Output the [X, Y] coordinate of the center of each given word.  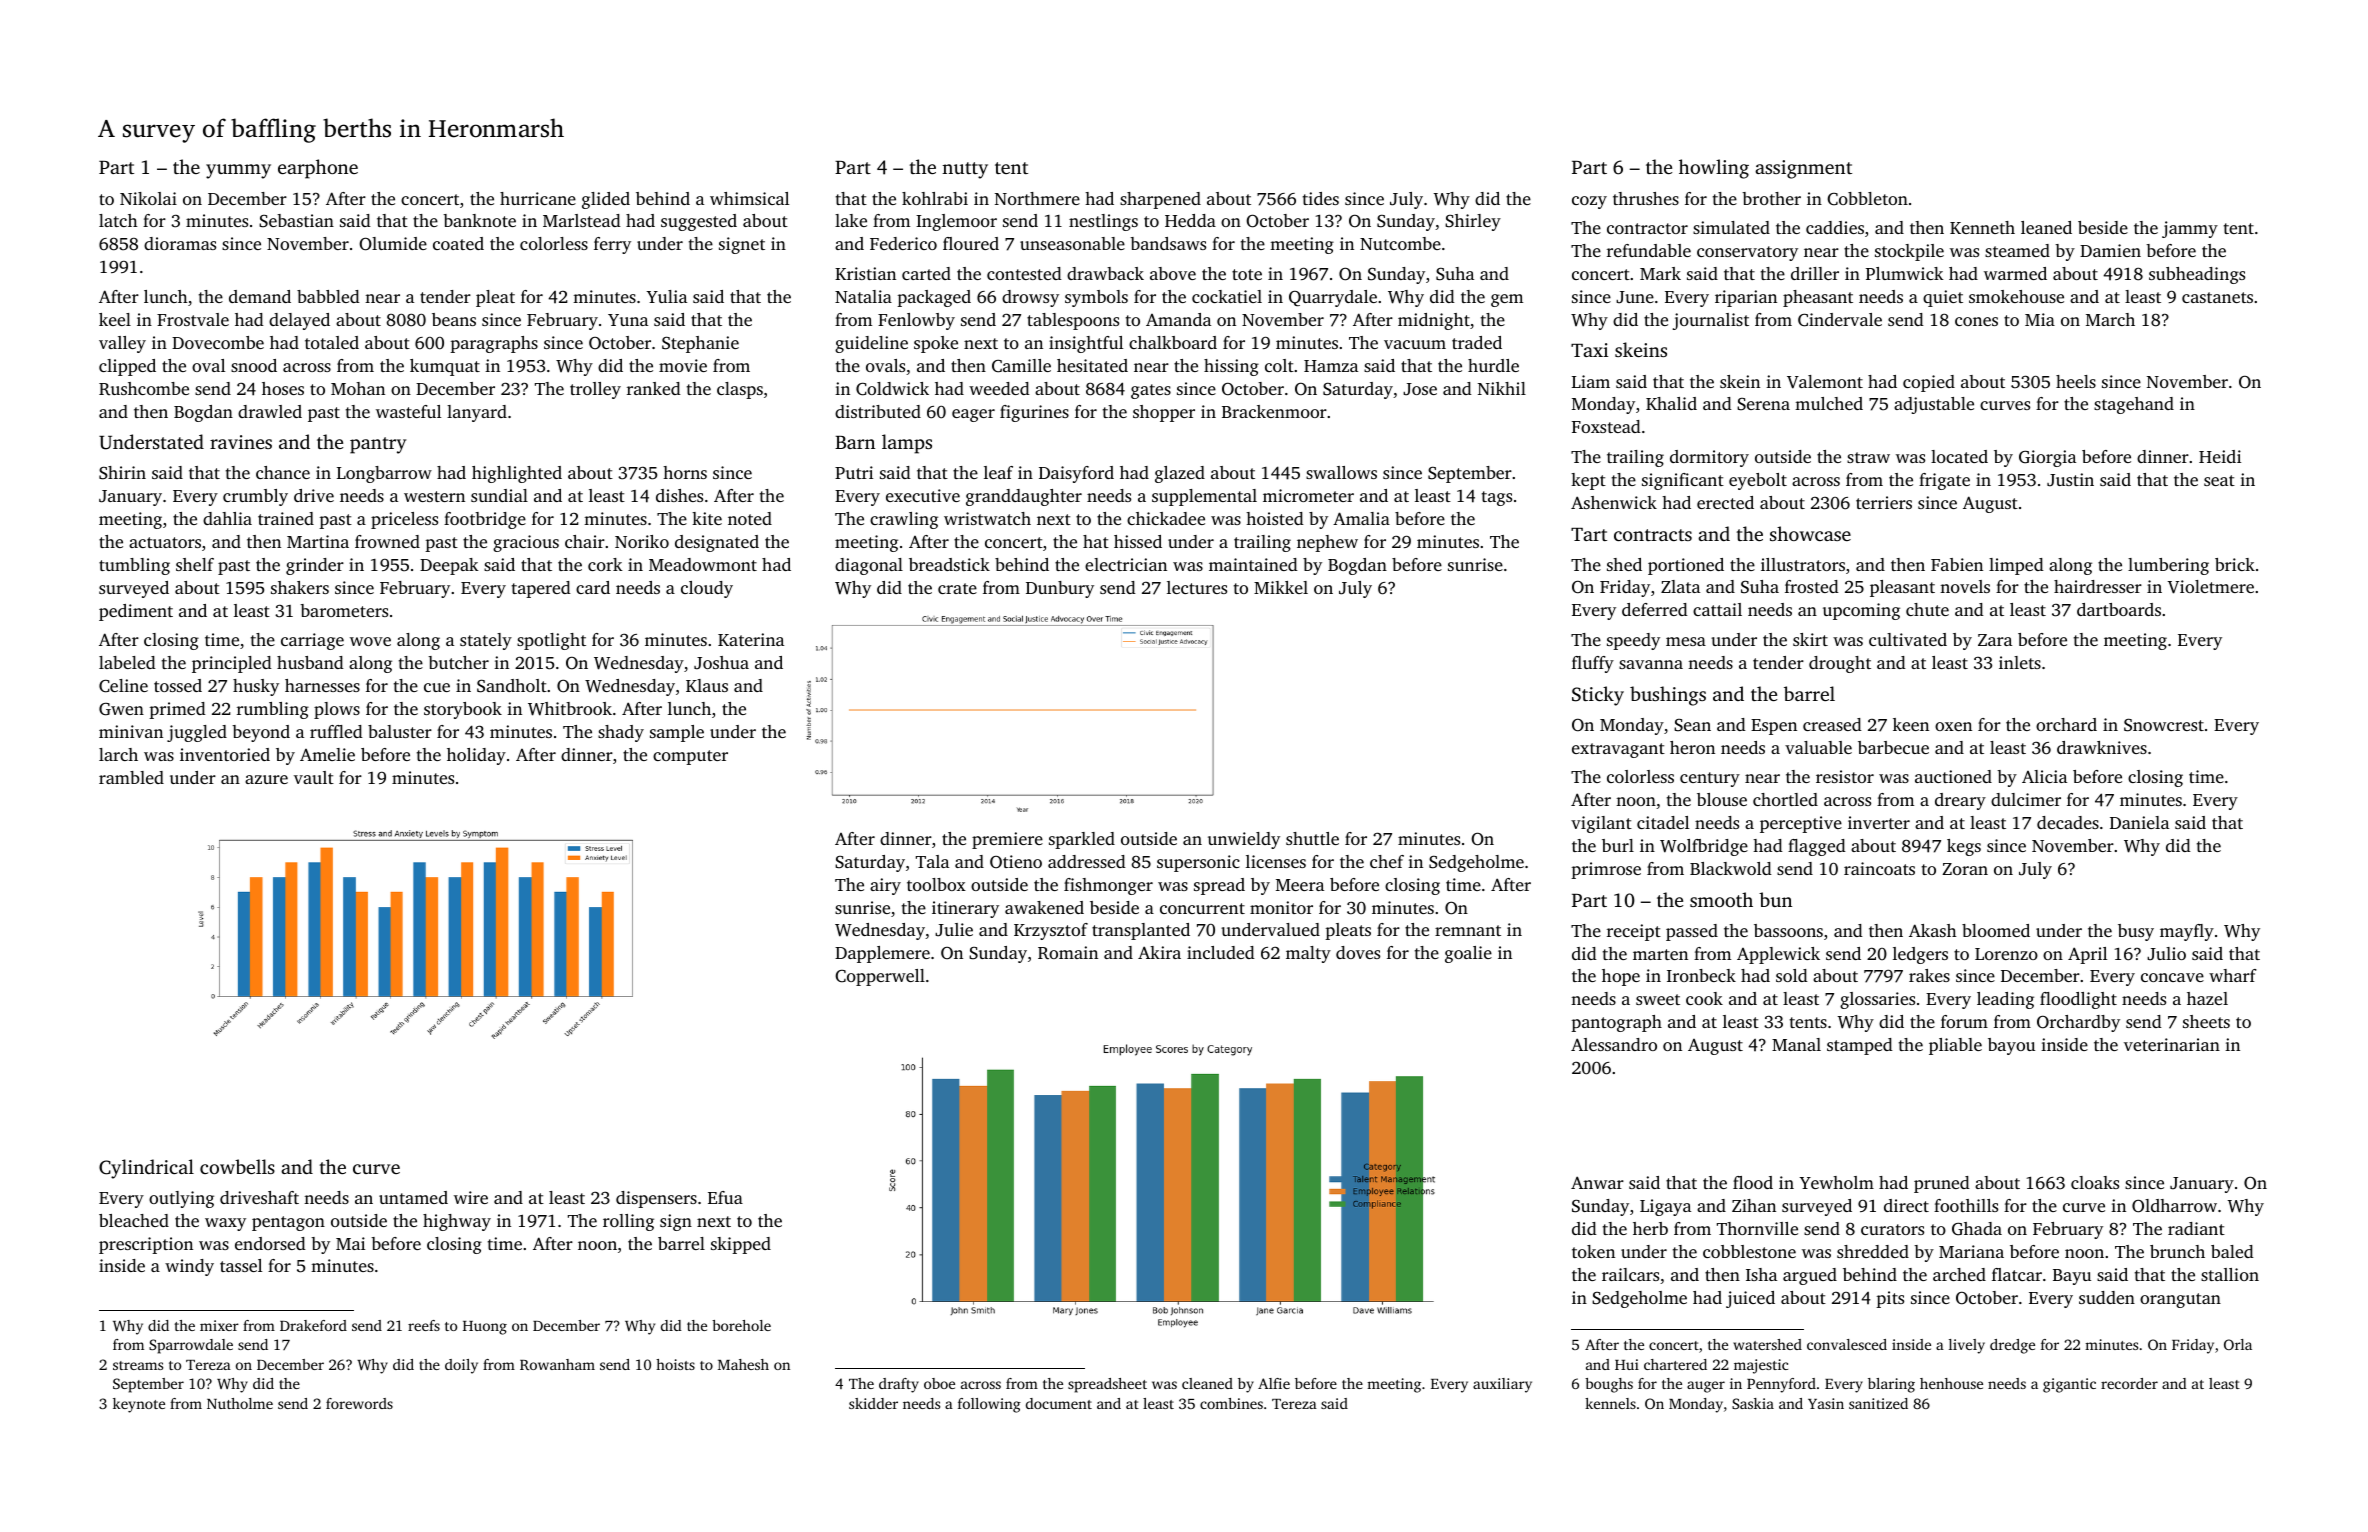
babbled [328, 296]
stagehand [2134, 405]
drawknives [2102, 747]
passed [1692, 932]
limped [2016, 566]
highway [457, 1222]
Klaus [707, 685]
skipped [741, 1245]
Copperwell [880, 977]
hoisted [1275, 518]
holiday [476, 756]
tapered [541, 589]
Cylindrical [146, 1169]
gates [1151, 391]
